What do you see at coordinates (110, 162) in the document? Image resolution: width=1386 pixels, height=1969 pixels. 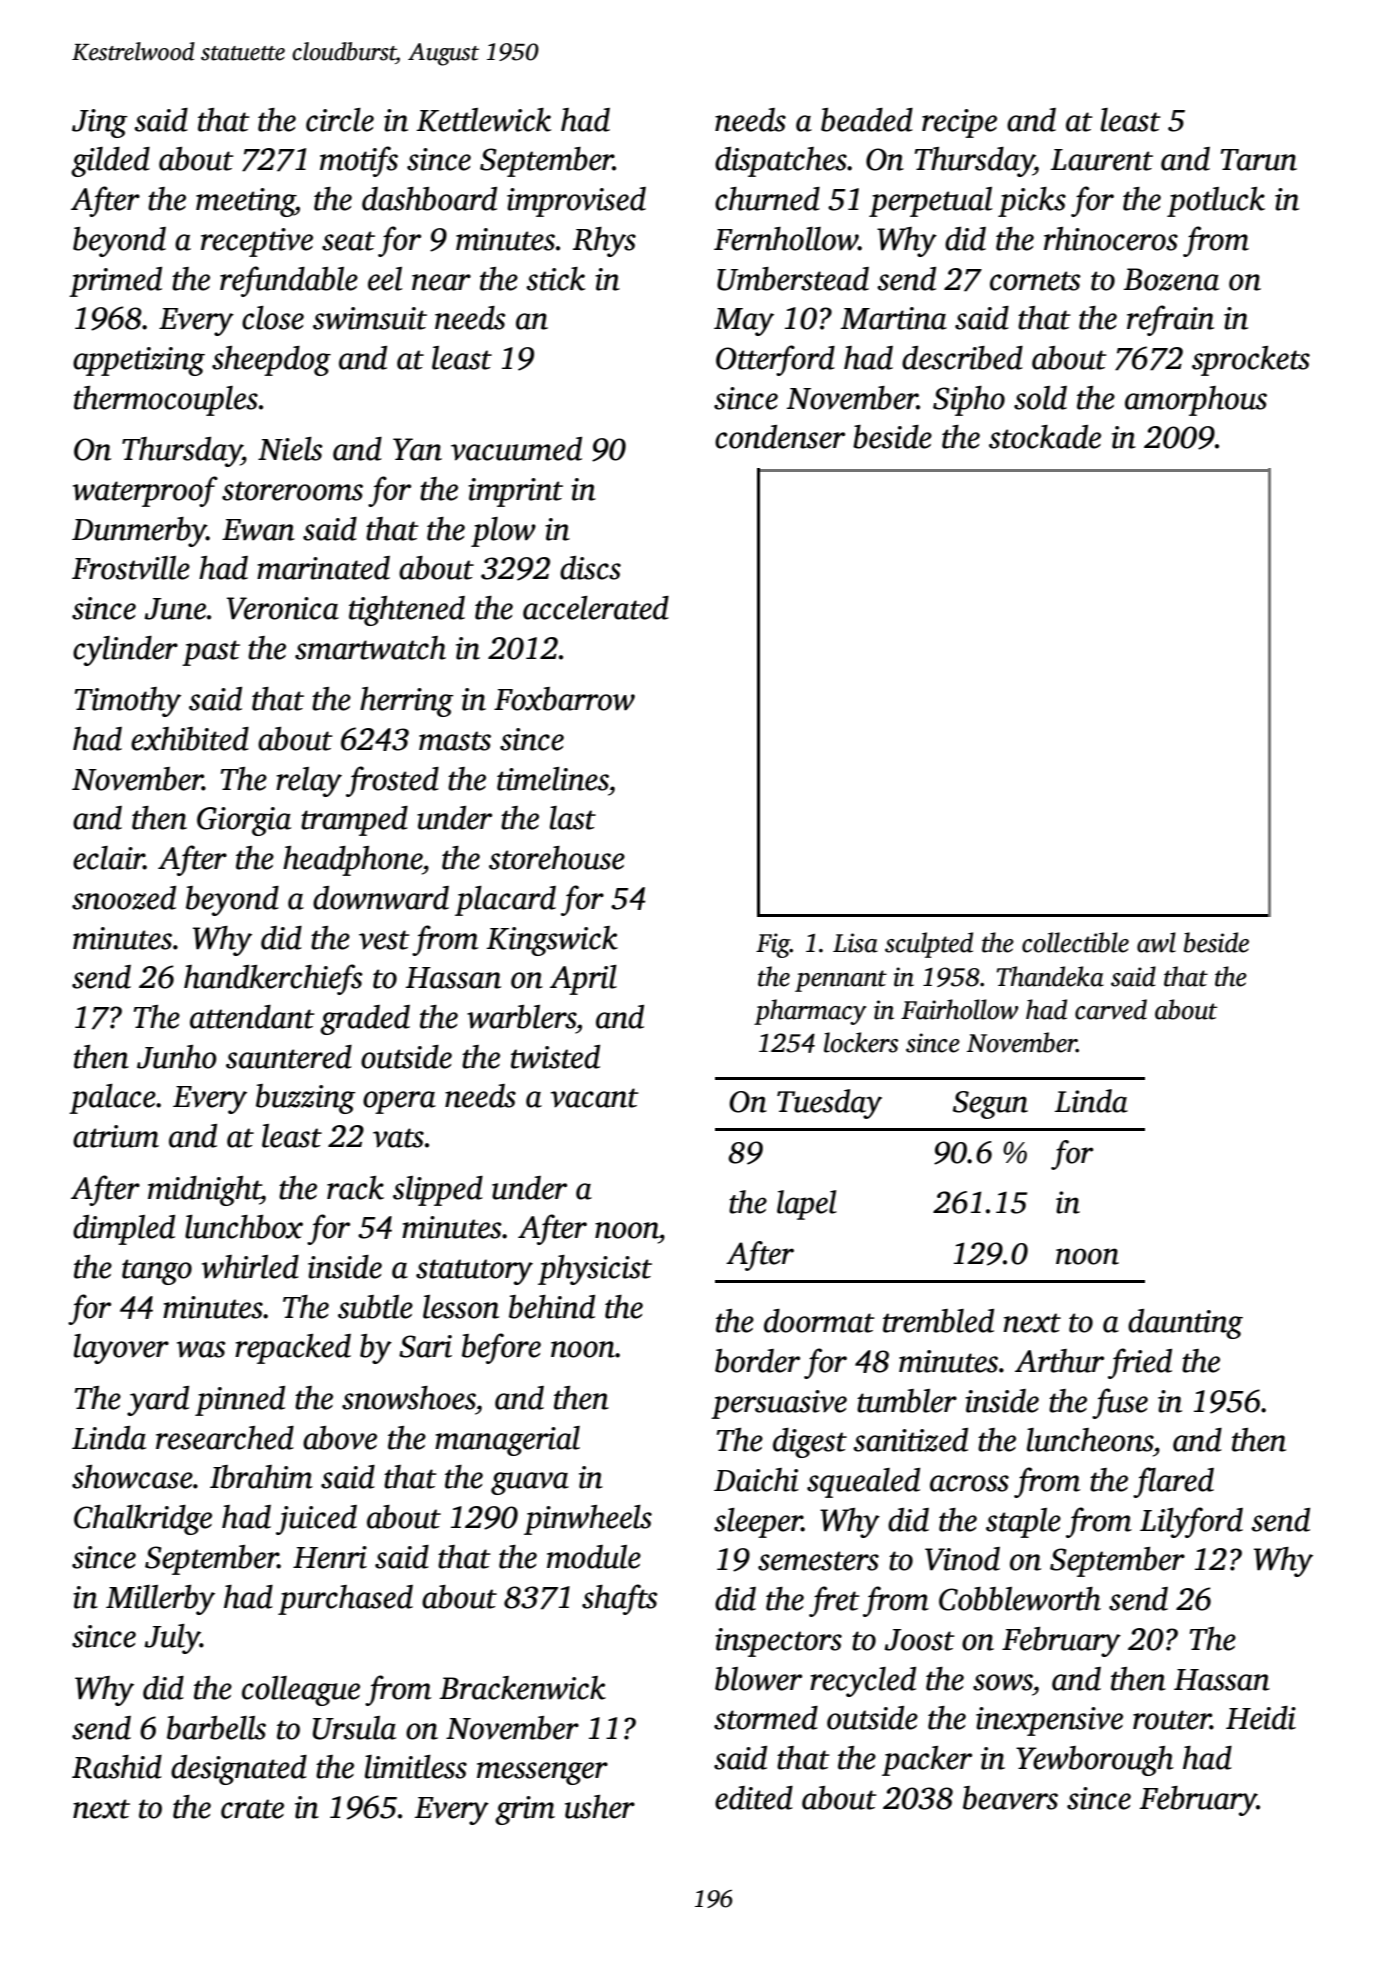 I see `gilded` at bounding box center [110, 162].
